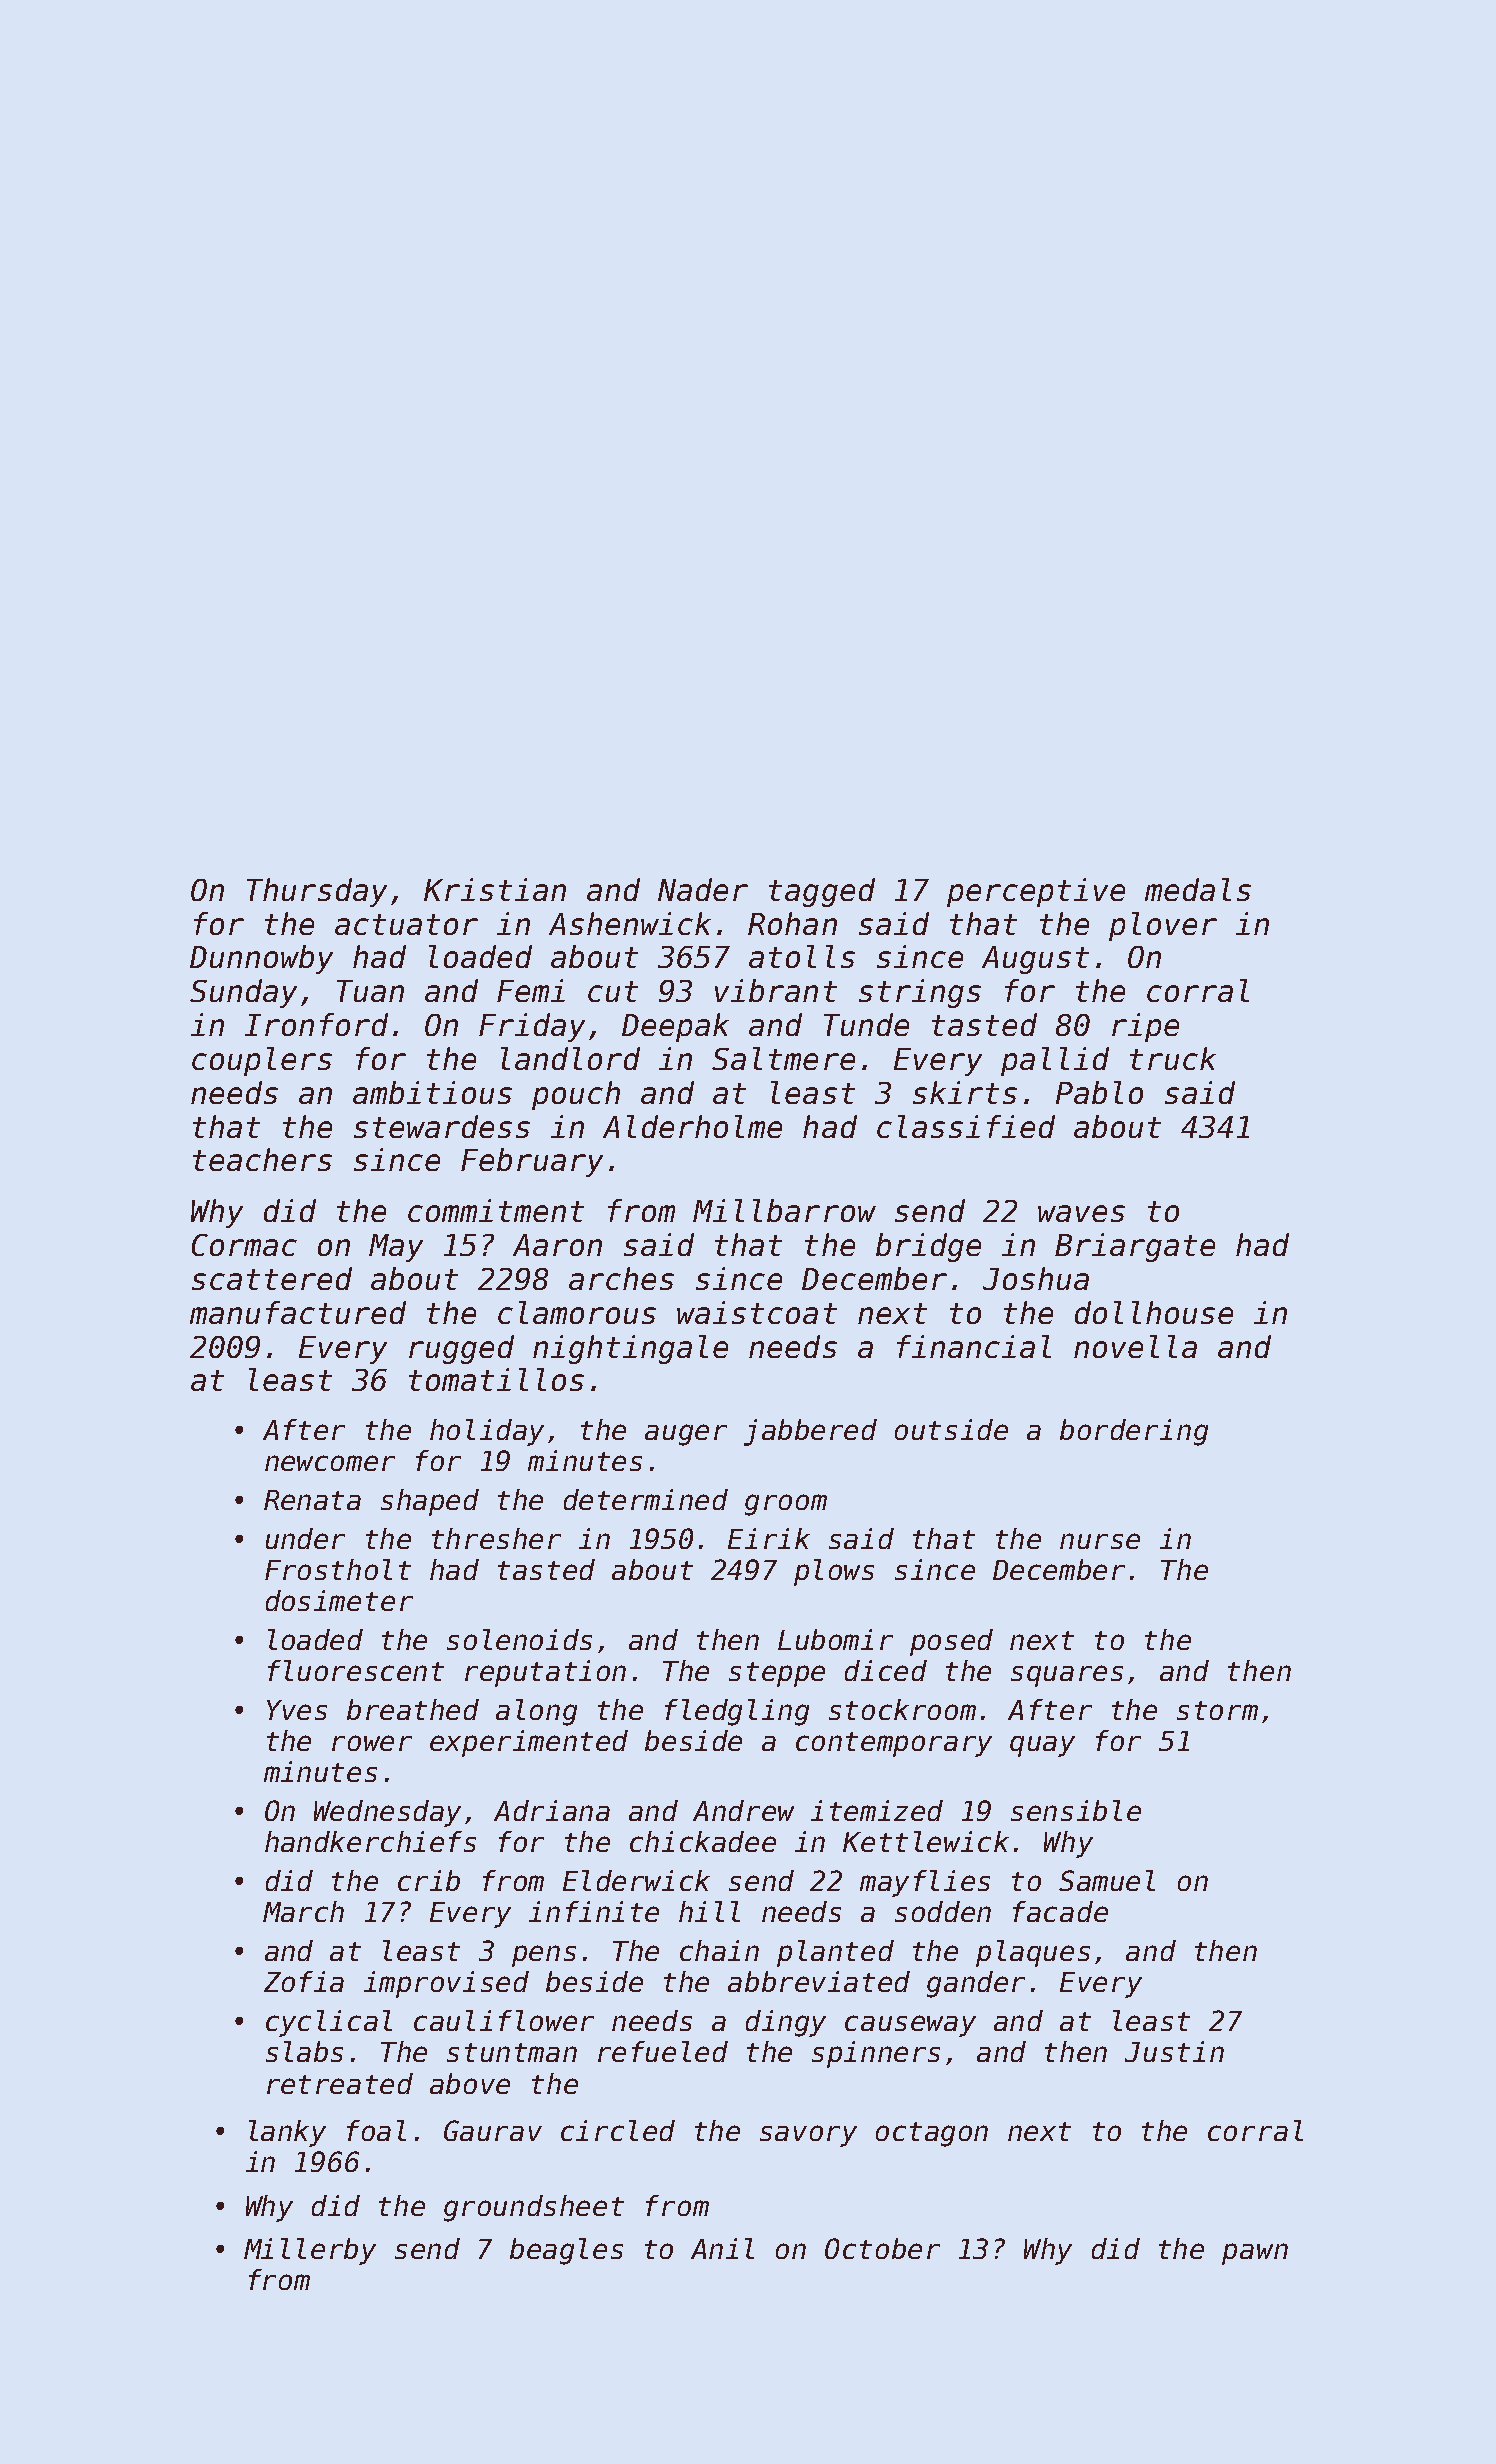 This screenshot has height=2464, width=1496. What do you see at coordinates (272, 1278) in the screenshot?
I see `scattered` at bounding box center [272, 1278].
